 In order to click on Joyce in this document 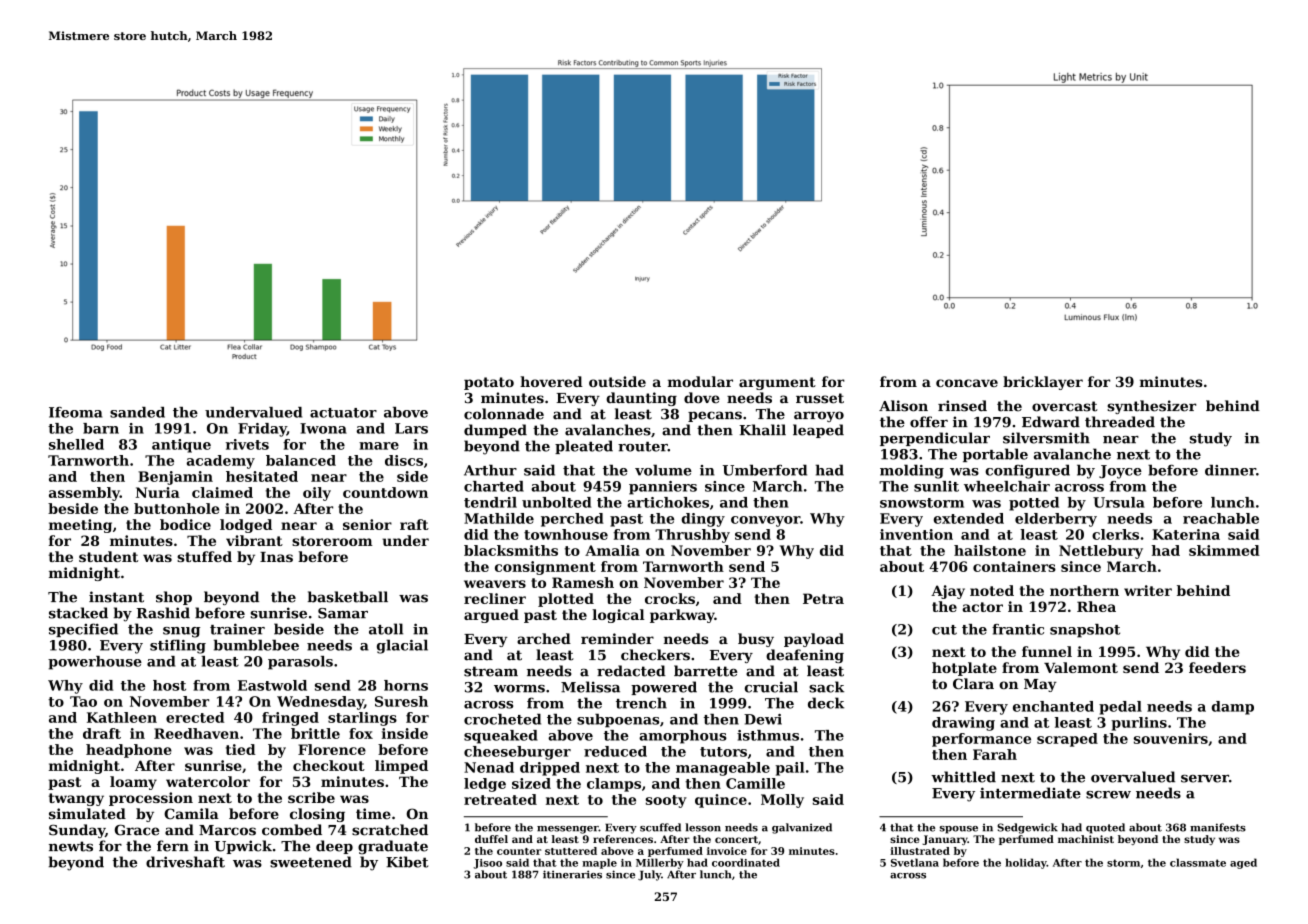, I will do `click(1120, 472)`.
